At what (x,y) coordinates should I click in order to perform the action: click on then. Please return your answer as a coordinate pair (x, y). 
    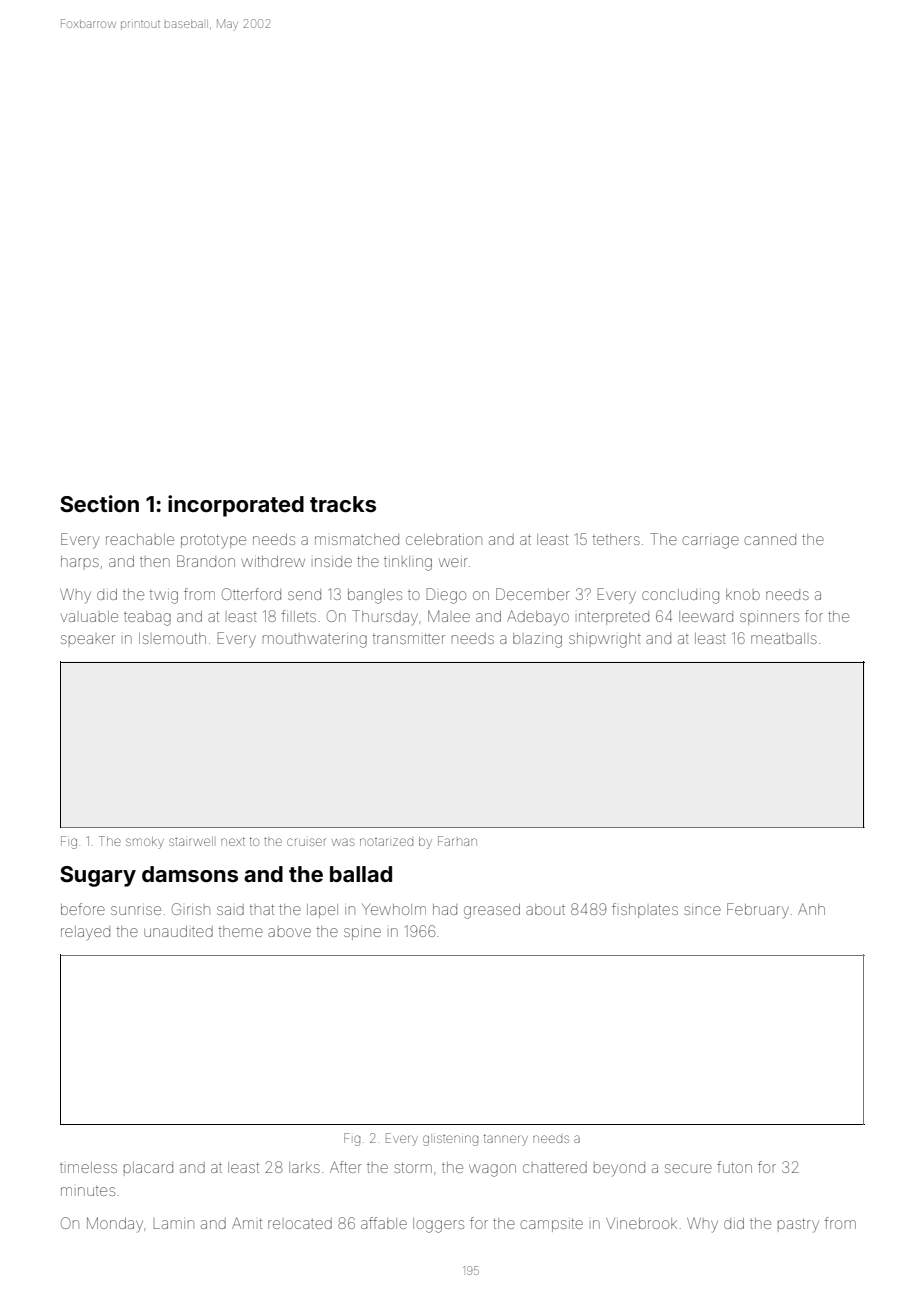
    Looking at the image, I should click on (155, 562).
